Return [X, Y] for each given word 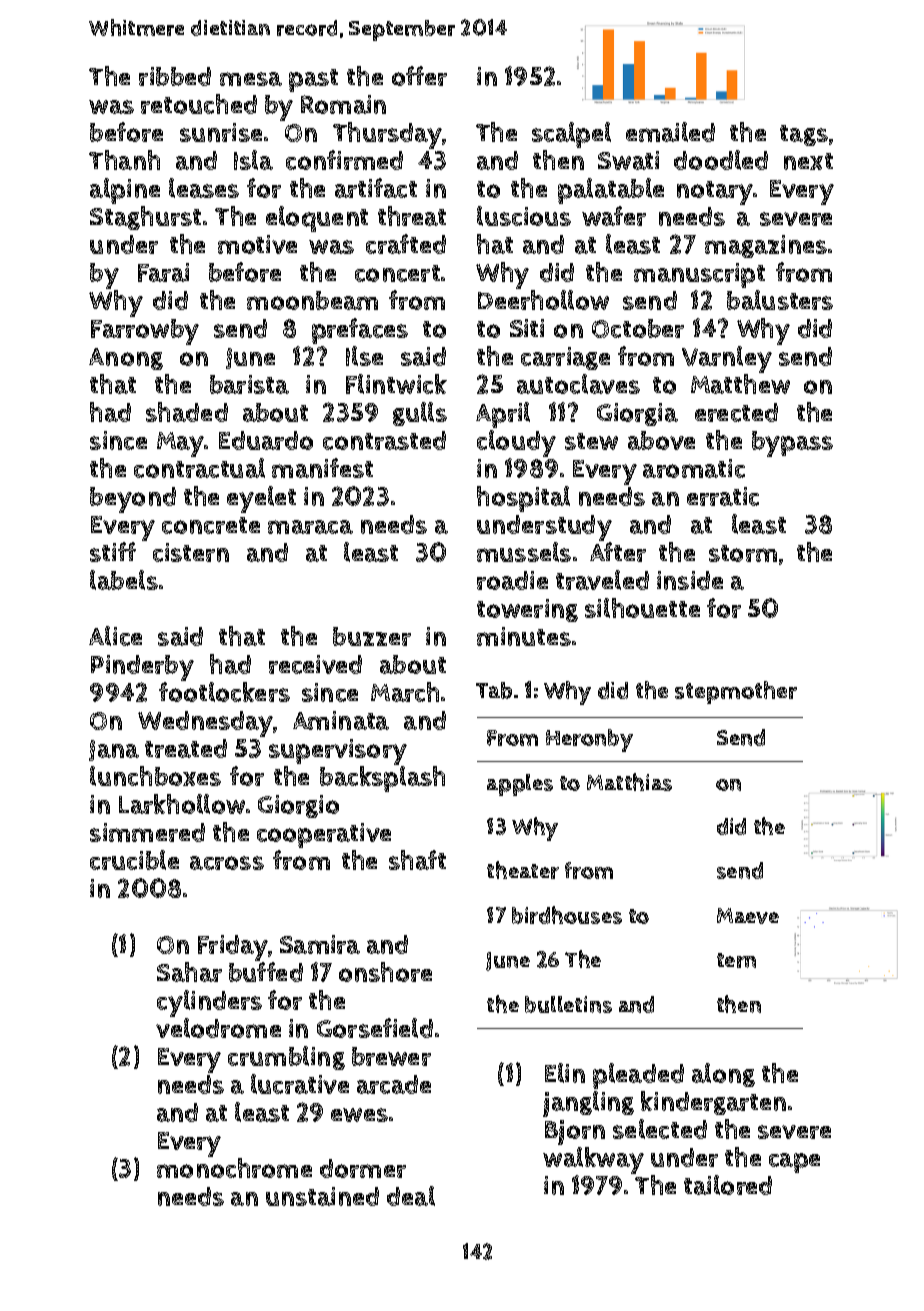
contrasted [384, 440]
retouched [199, 104]
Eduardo [266, 440]
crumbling [286, 1058]
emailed [670, 132]
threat [412, 216]
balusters [780, 300]
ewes [359, 1115]
